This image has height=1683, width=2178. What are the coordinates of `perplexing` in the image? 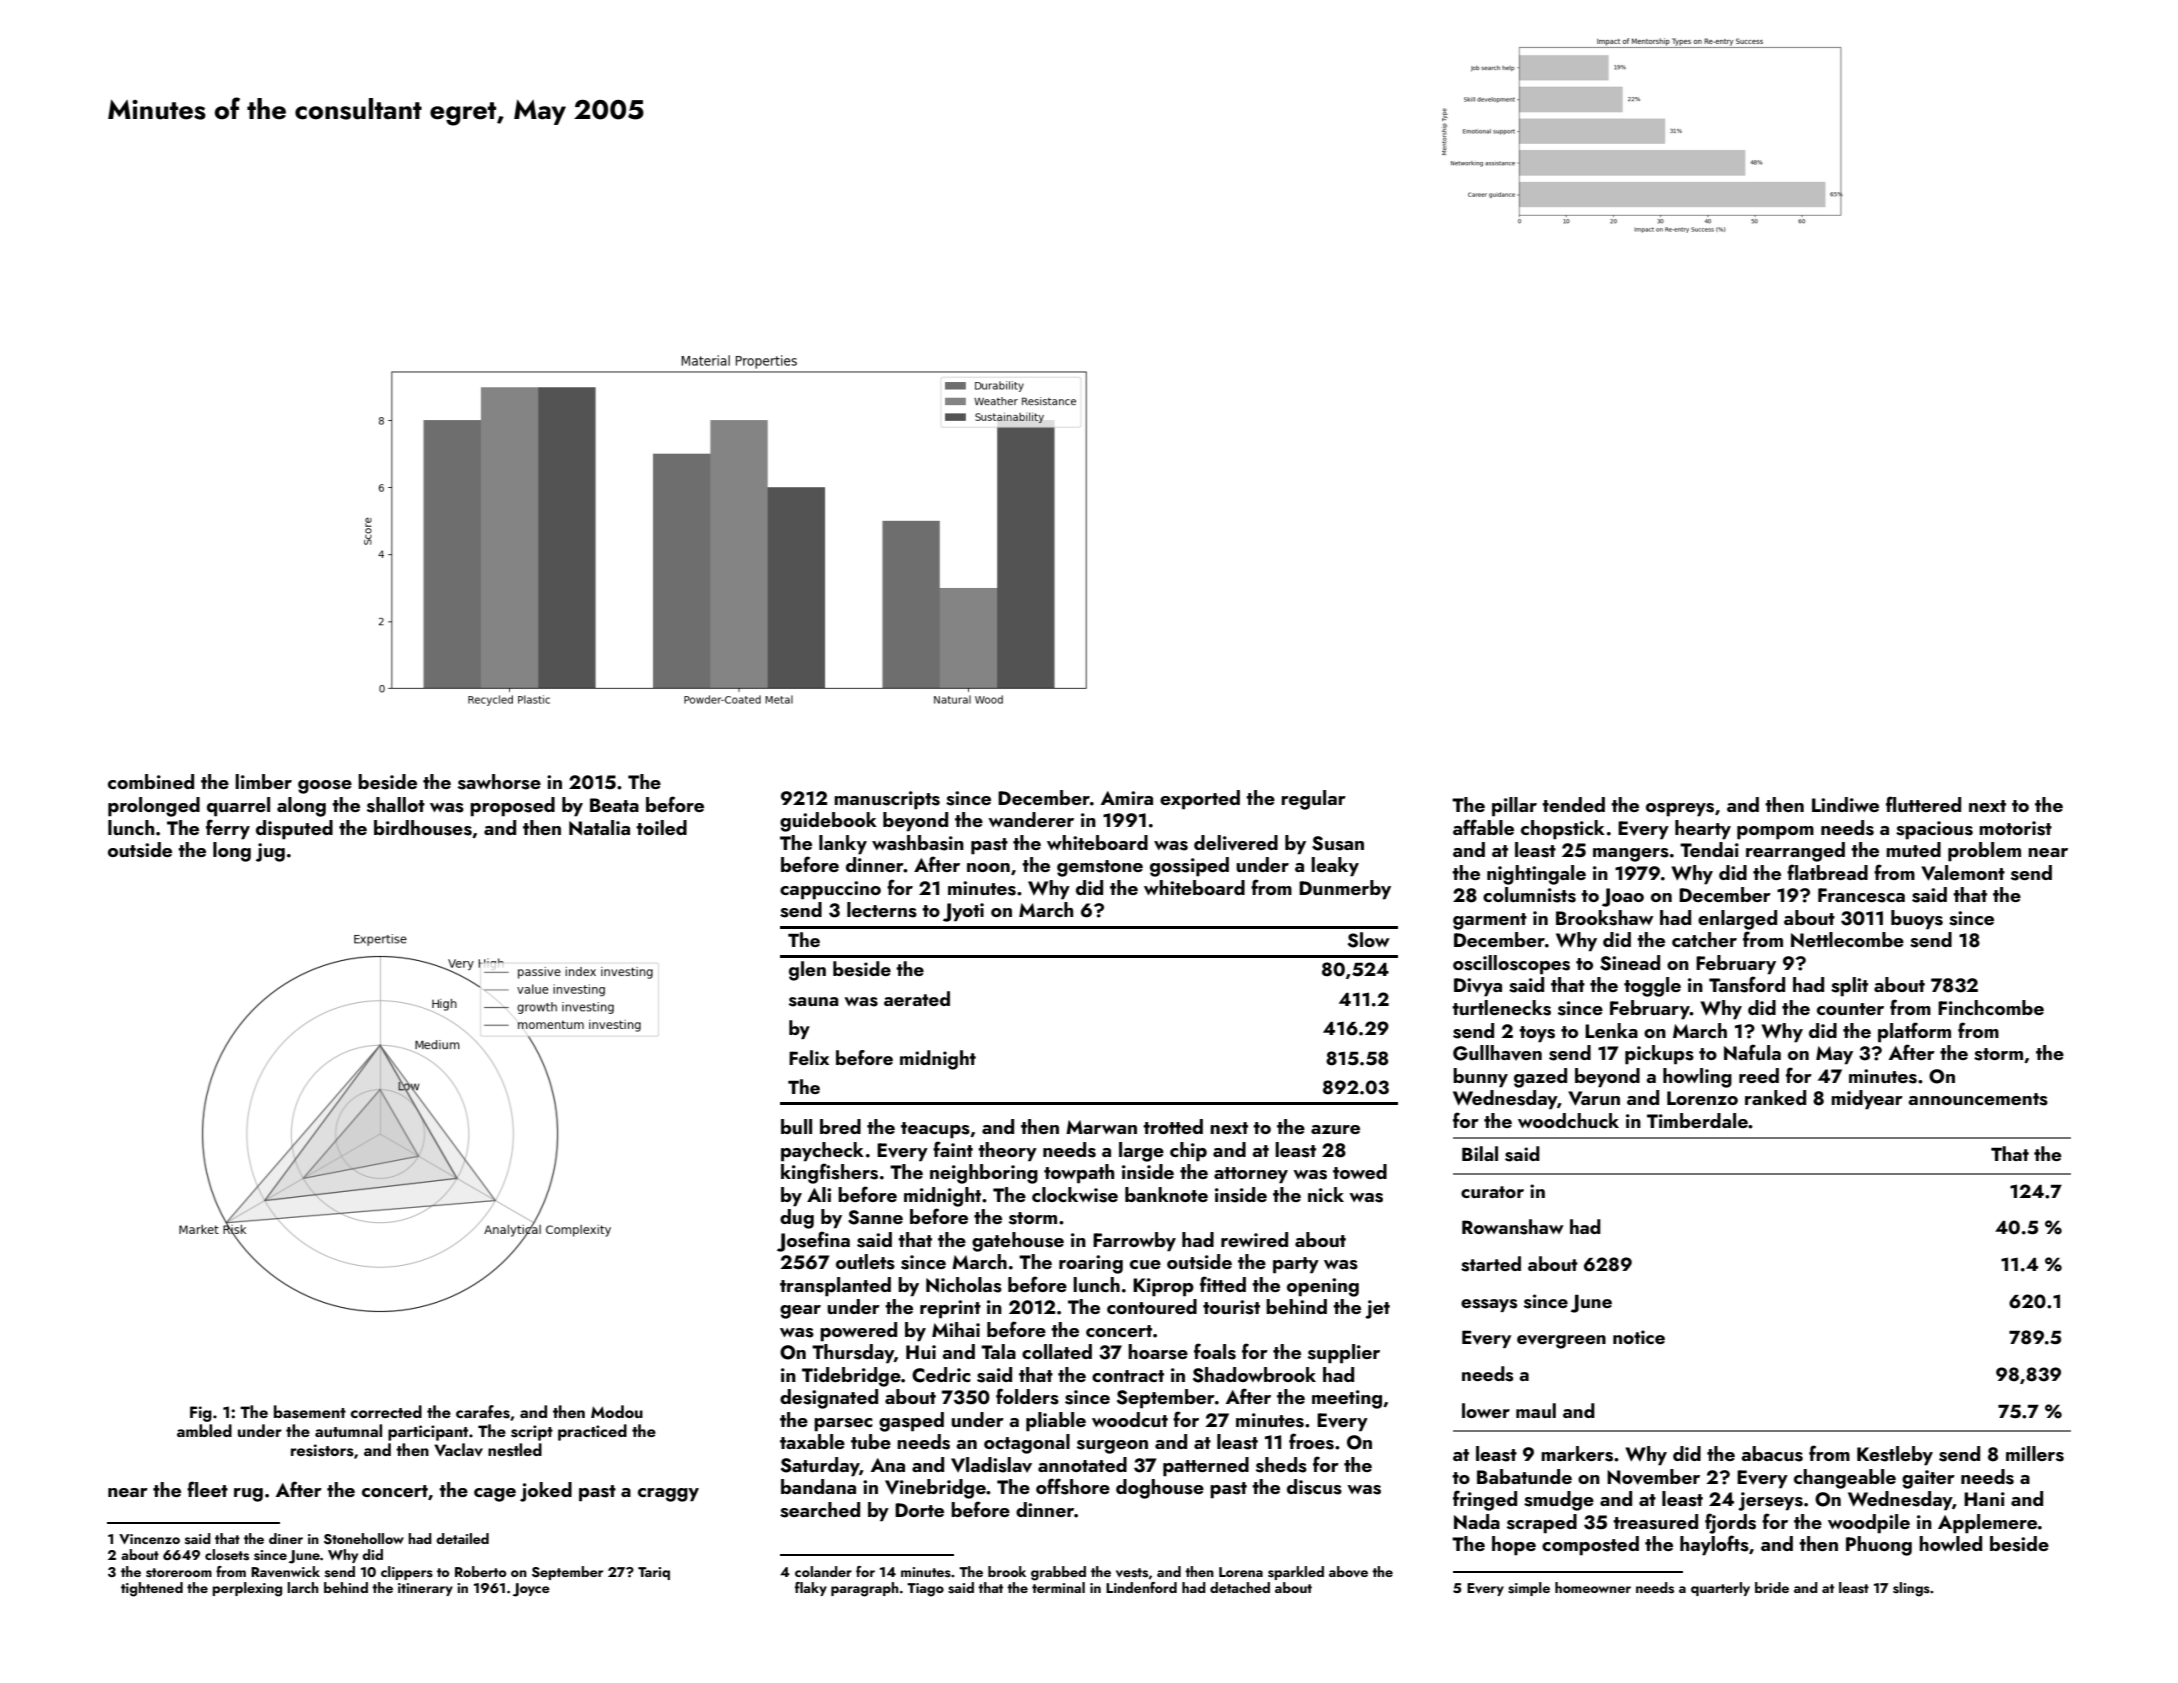 It's located at (247, 1589).
